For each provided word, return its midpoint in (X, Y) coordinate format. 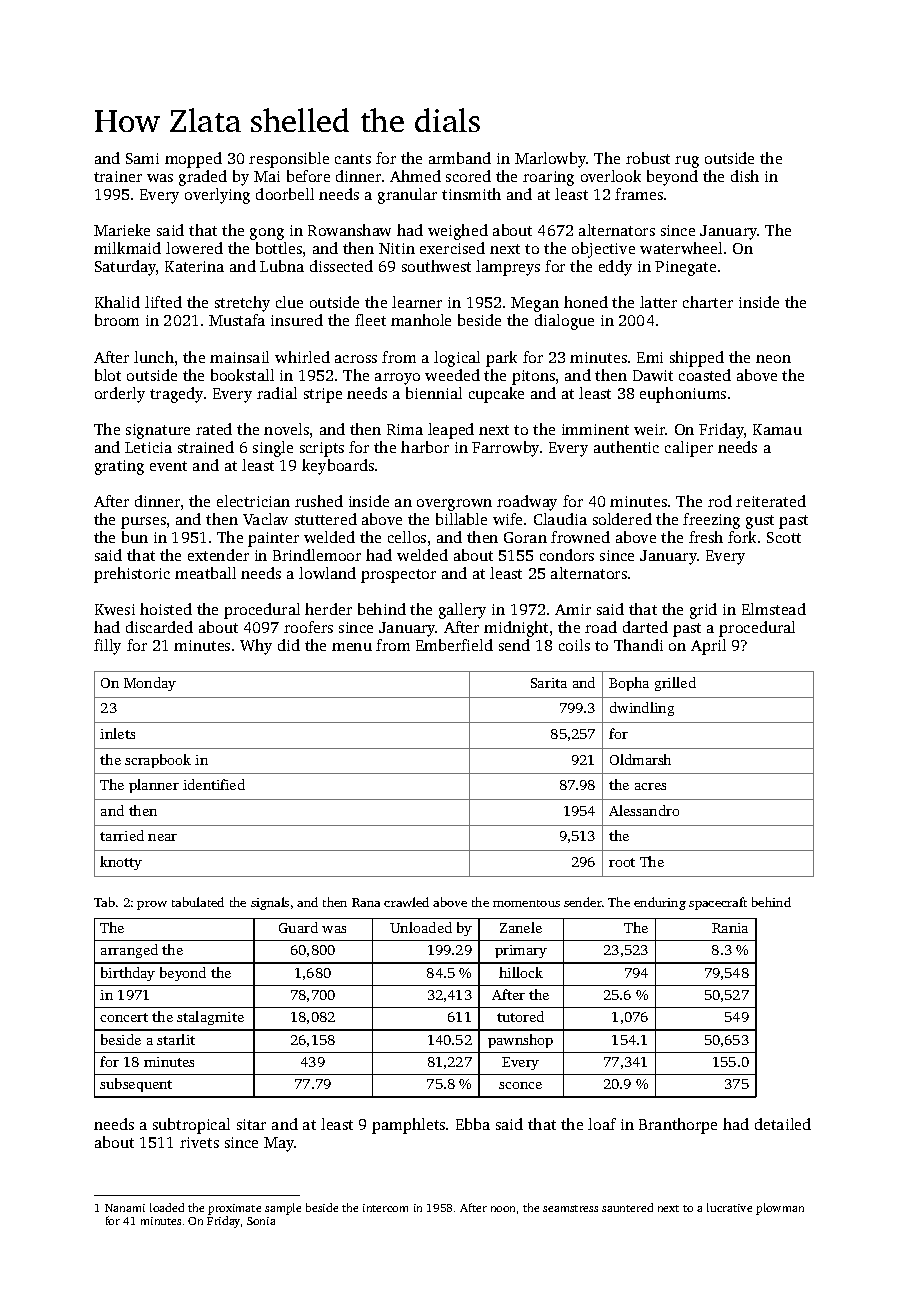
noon (503, 1209)
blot (108, 375)
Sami (142, 158)
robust (648, 158)
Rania (730, 928)
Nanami (125, 1208)
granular (407, 196)
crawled (406, 902)
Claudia (560, 519)
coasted (705, 375)
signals (270, 903)
